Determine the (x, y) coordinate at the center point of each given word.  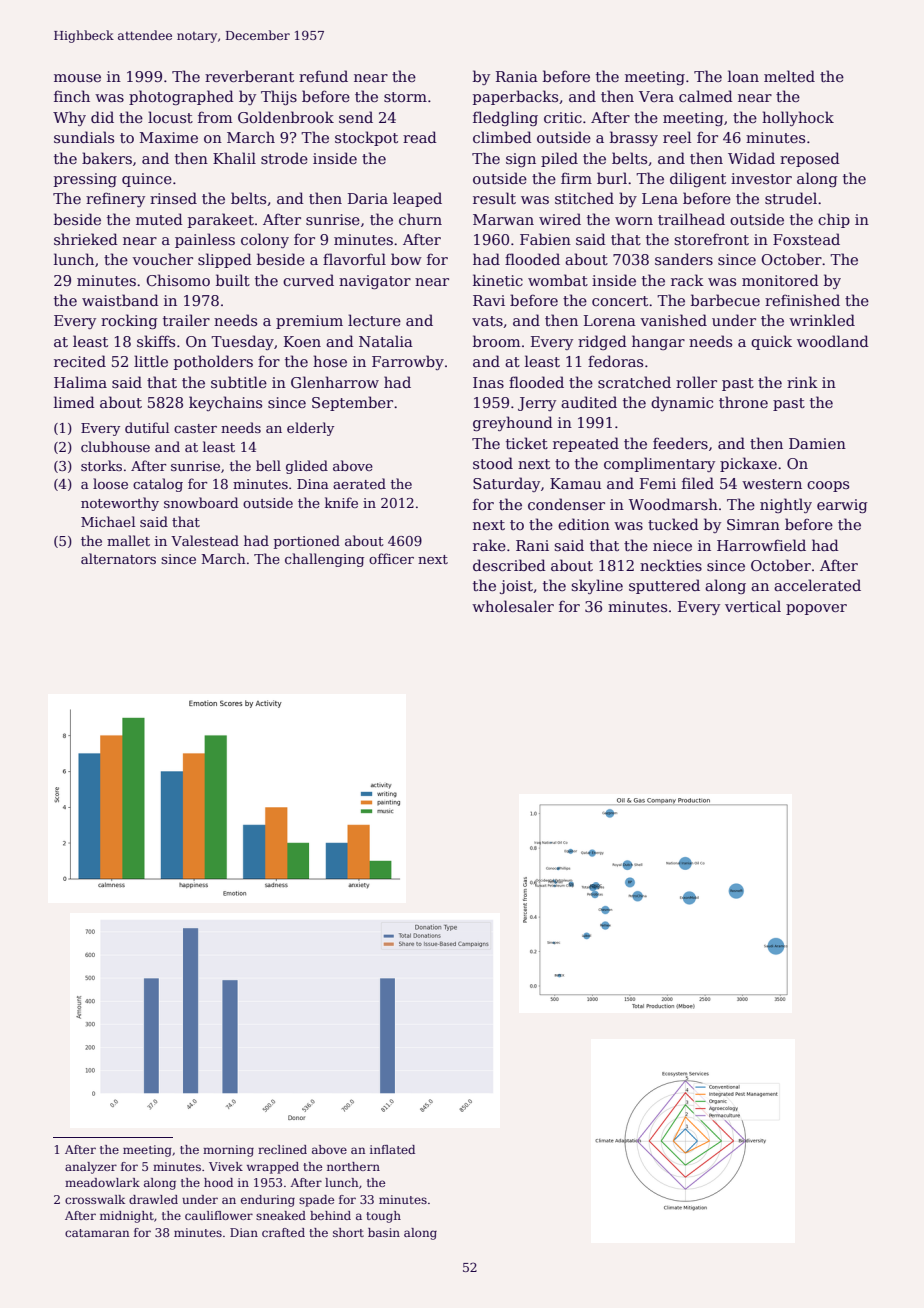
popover (816, 609)
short (348, 1232)
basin (384, 1232)
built (233, 280)
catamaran (97, 1233)
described (509, 565)
